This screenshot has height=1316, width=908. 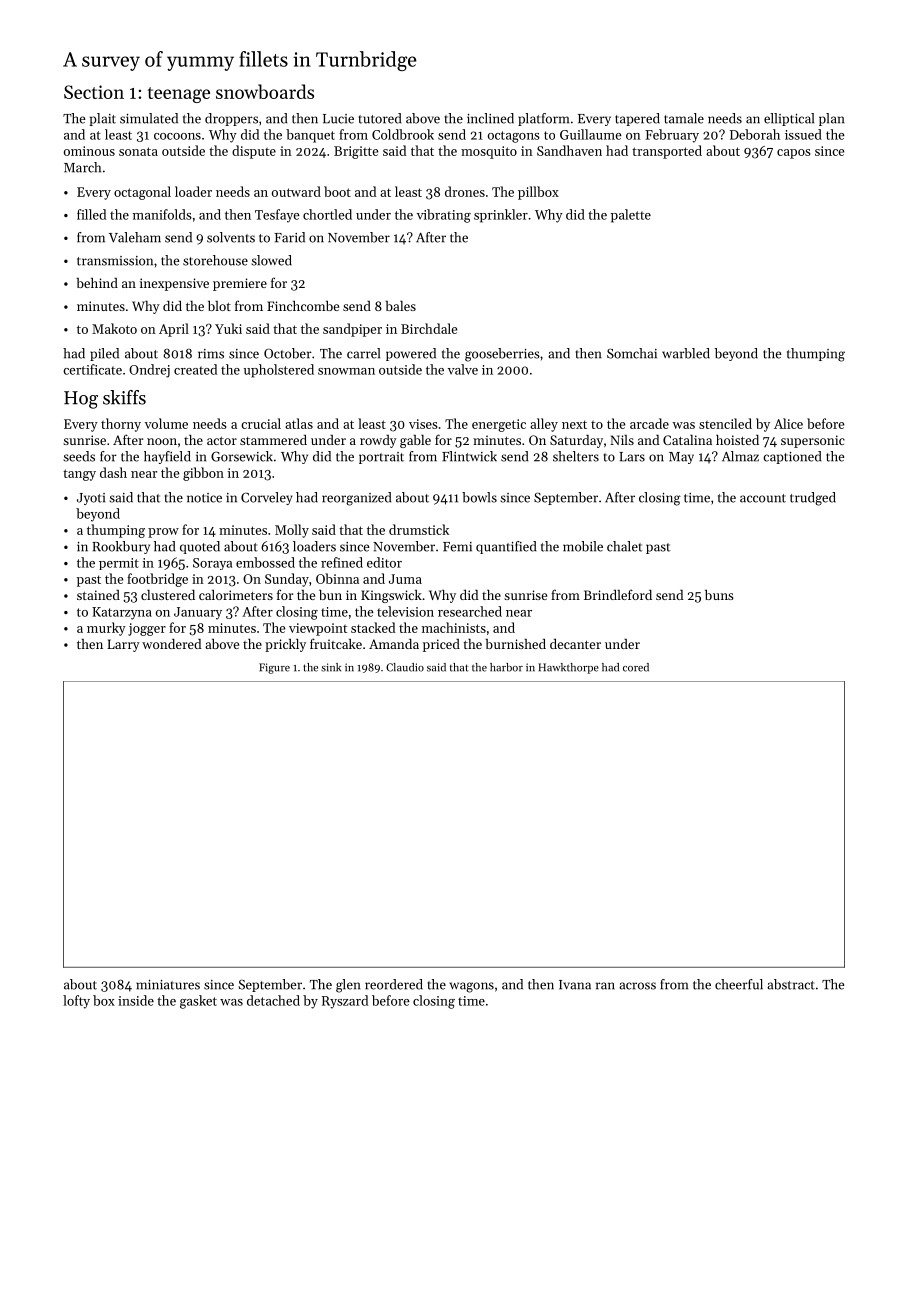 What do you see at coordinates (405, 579) in the screenshot?
I see `Juma` at bounding box center [405, 579].
